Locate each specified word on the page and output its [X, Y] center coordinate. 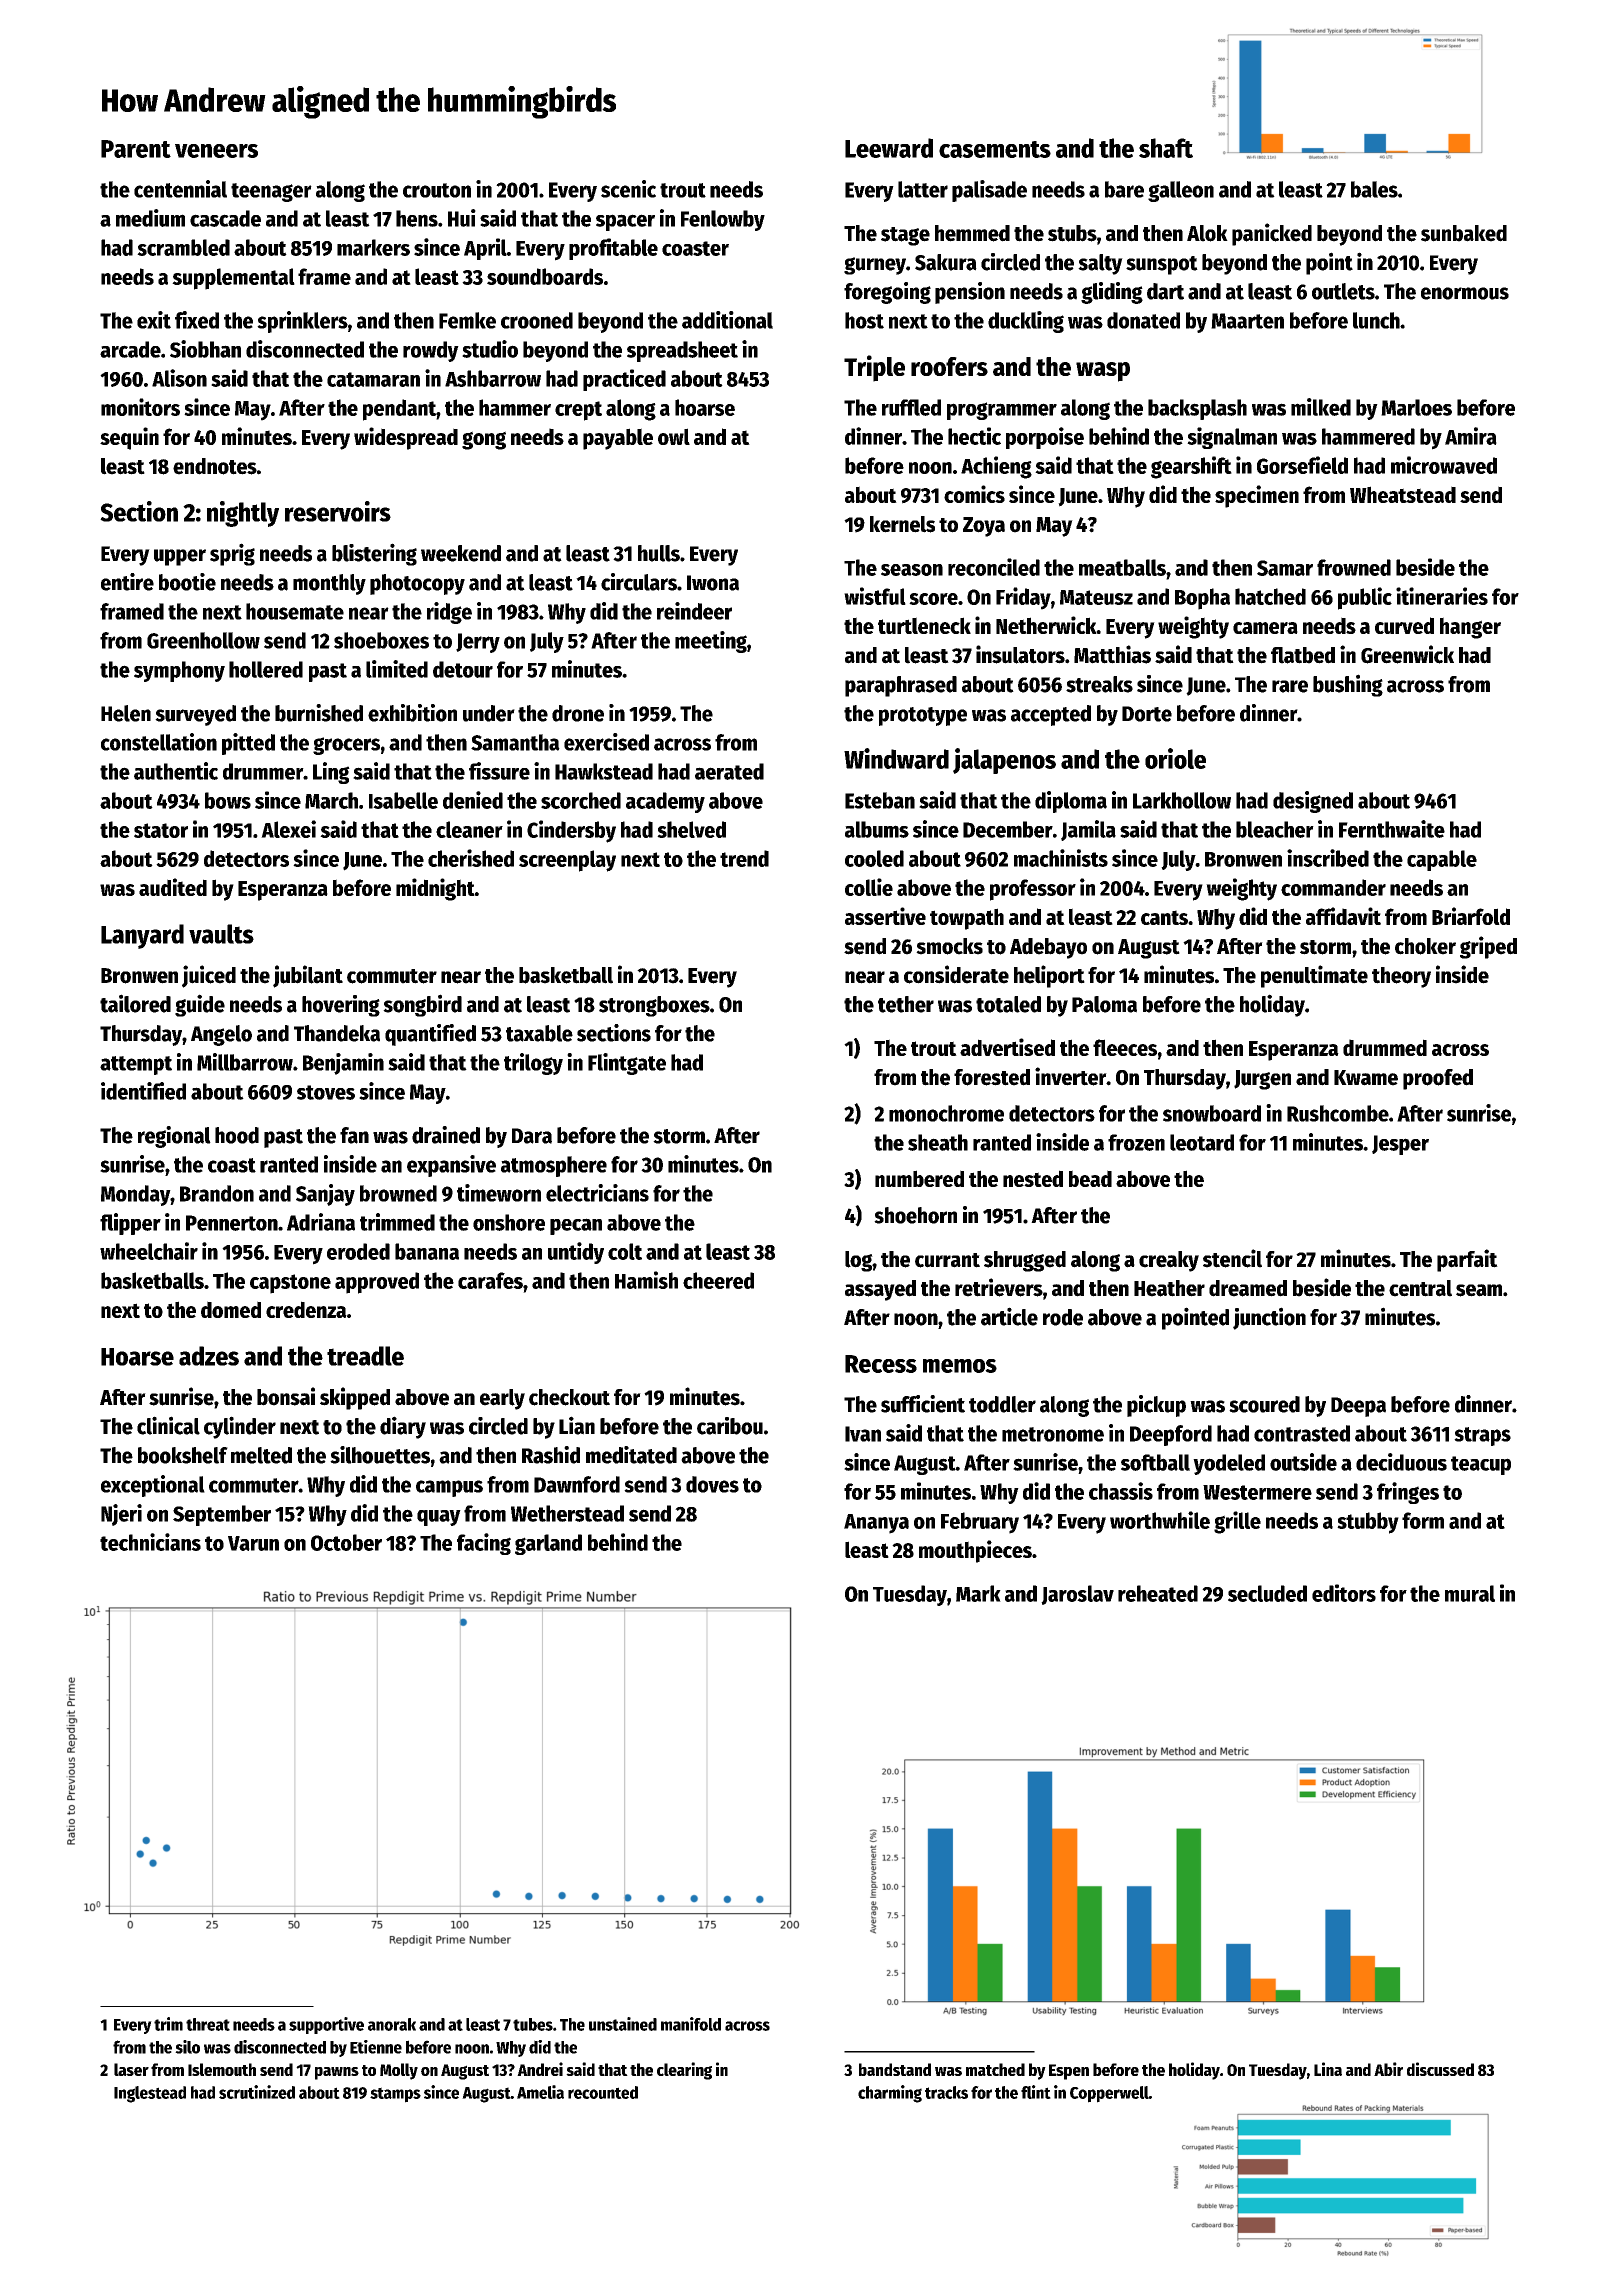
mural [1470, 1593]
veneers [216, 151]
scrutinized [257, 2092]
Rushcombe [1338, 1113]
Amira [1471, 436]
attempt [136, 1065]
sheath [938, 1142]
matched [995, 2069]
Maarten [1247, 321]
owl [674, 436]
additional [727, 320]
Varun [253, 1543]
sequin [129, 438]
